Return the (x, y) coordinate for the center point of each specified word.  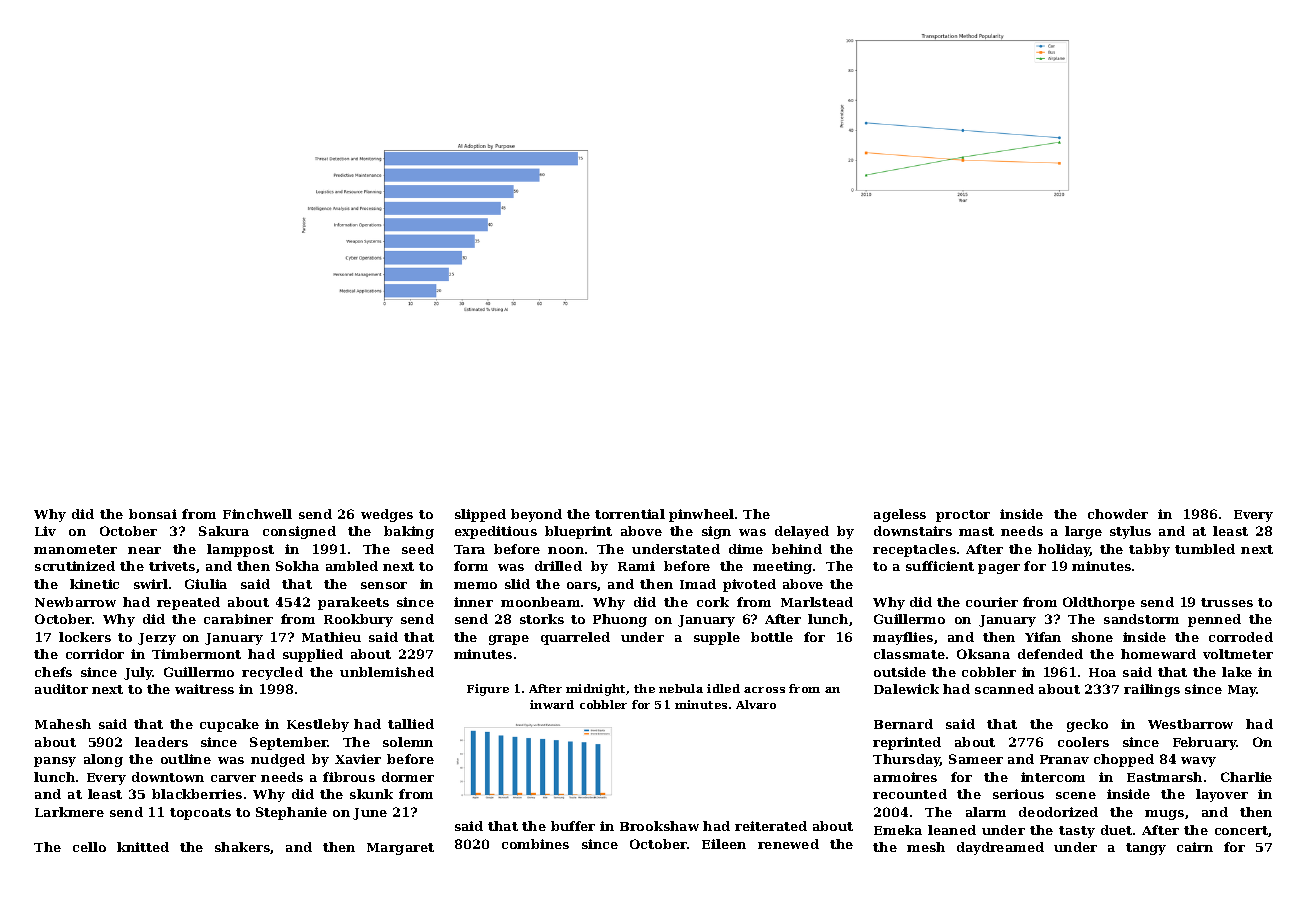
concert (1242, 831)
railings (1152, 690)
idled (723, 688)
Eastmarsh (1164, 777)
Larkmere (69, 812)
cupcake (229, 725)
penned (1214, 620)
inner (473, 602)
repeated (188, 603)
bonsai (153, 514)
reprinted (907, 743)
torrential (630, 514)
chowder (1118, 514)
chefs (53, 672)
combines (535, 844)
